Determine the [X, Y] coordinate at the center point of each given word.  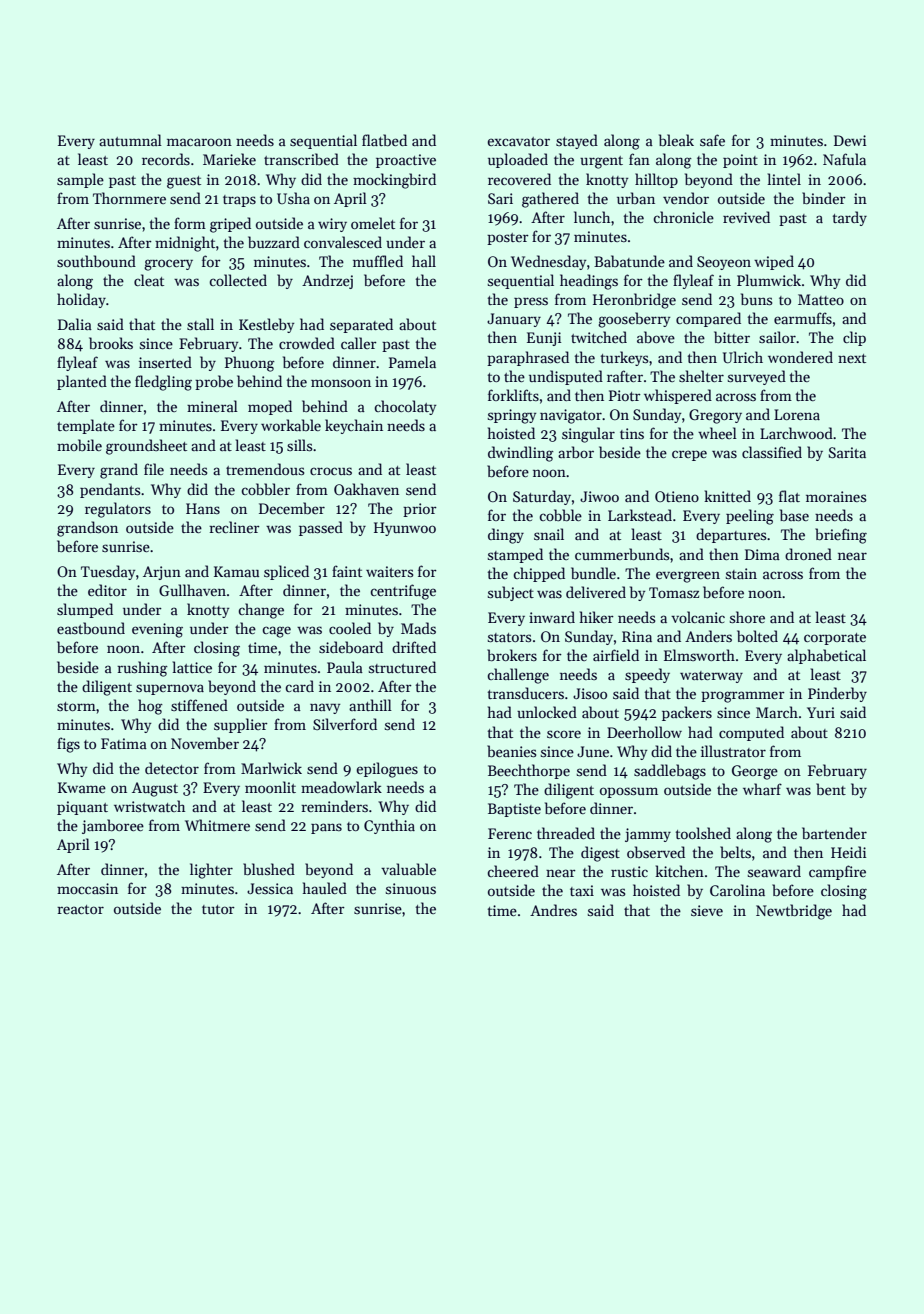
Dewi [850, 140]
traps [239, 201]
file [154, 469]
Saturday [542, 497]
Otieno [677, 496]
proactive [406, 161]
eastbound [91, 628]
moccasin [87, 888]
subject [511, 593]
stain [741, 573]
